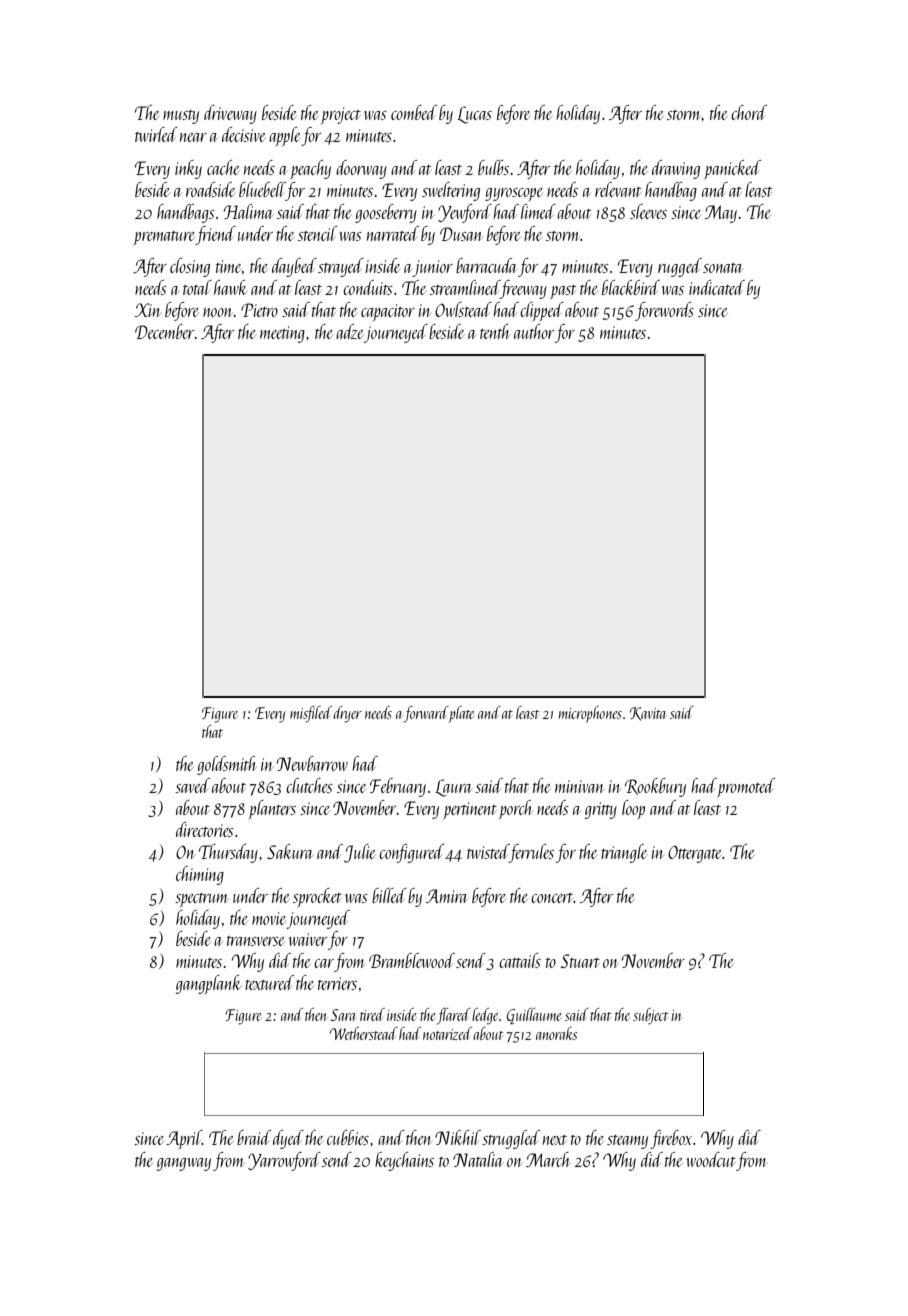 This page has width=908, height=1316. I want to click on plate, so click(461, 714).
